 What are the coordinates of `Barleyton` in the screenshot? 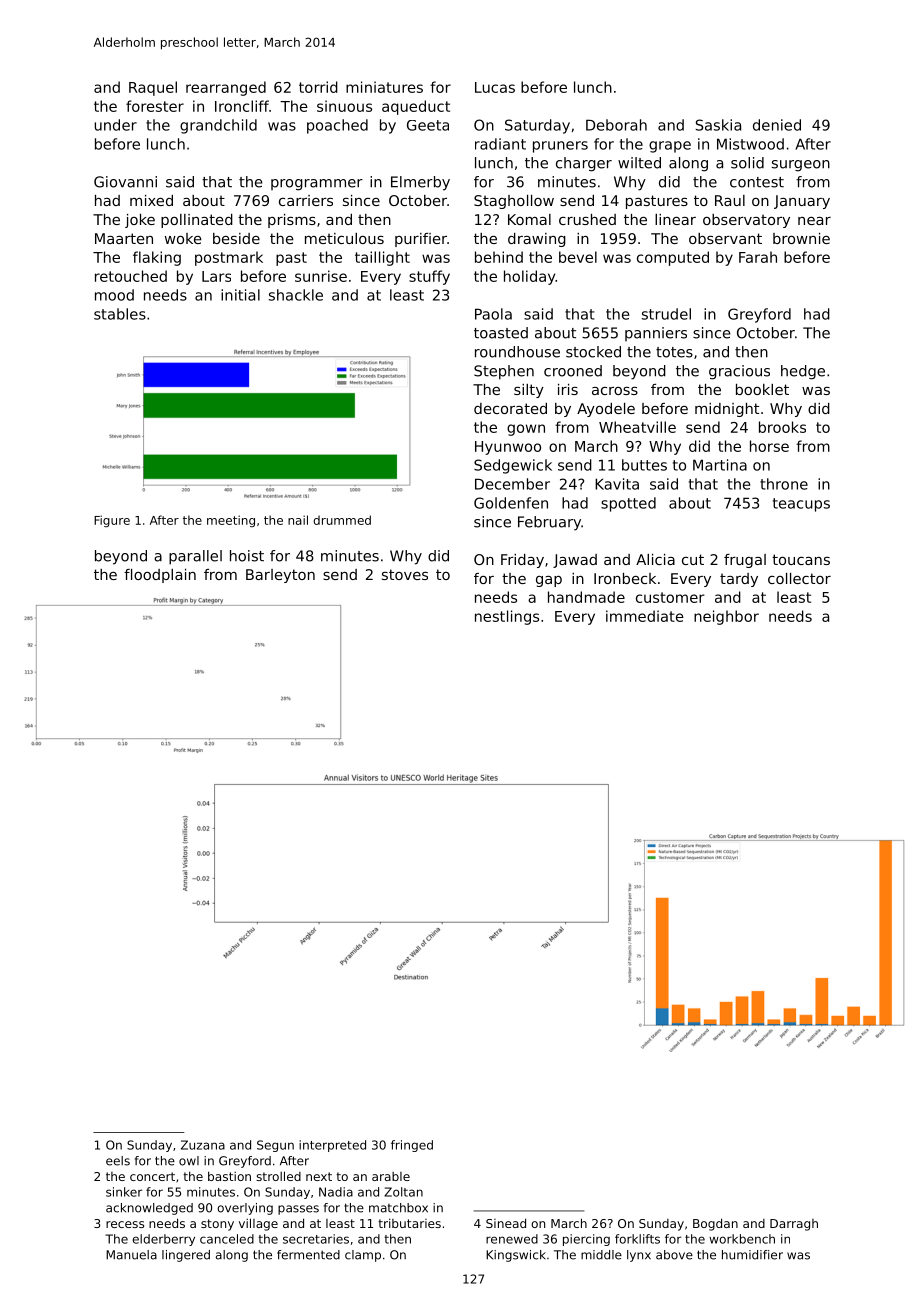 It's located at (280, 576).
